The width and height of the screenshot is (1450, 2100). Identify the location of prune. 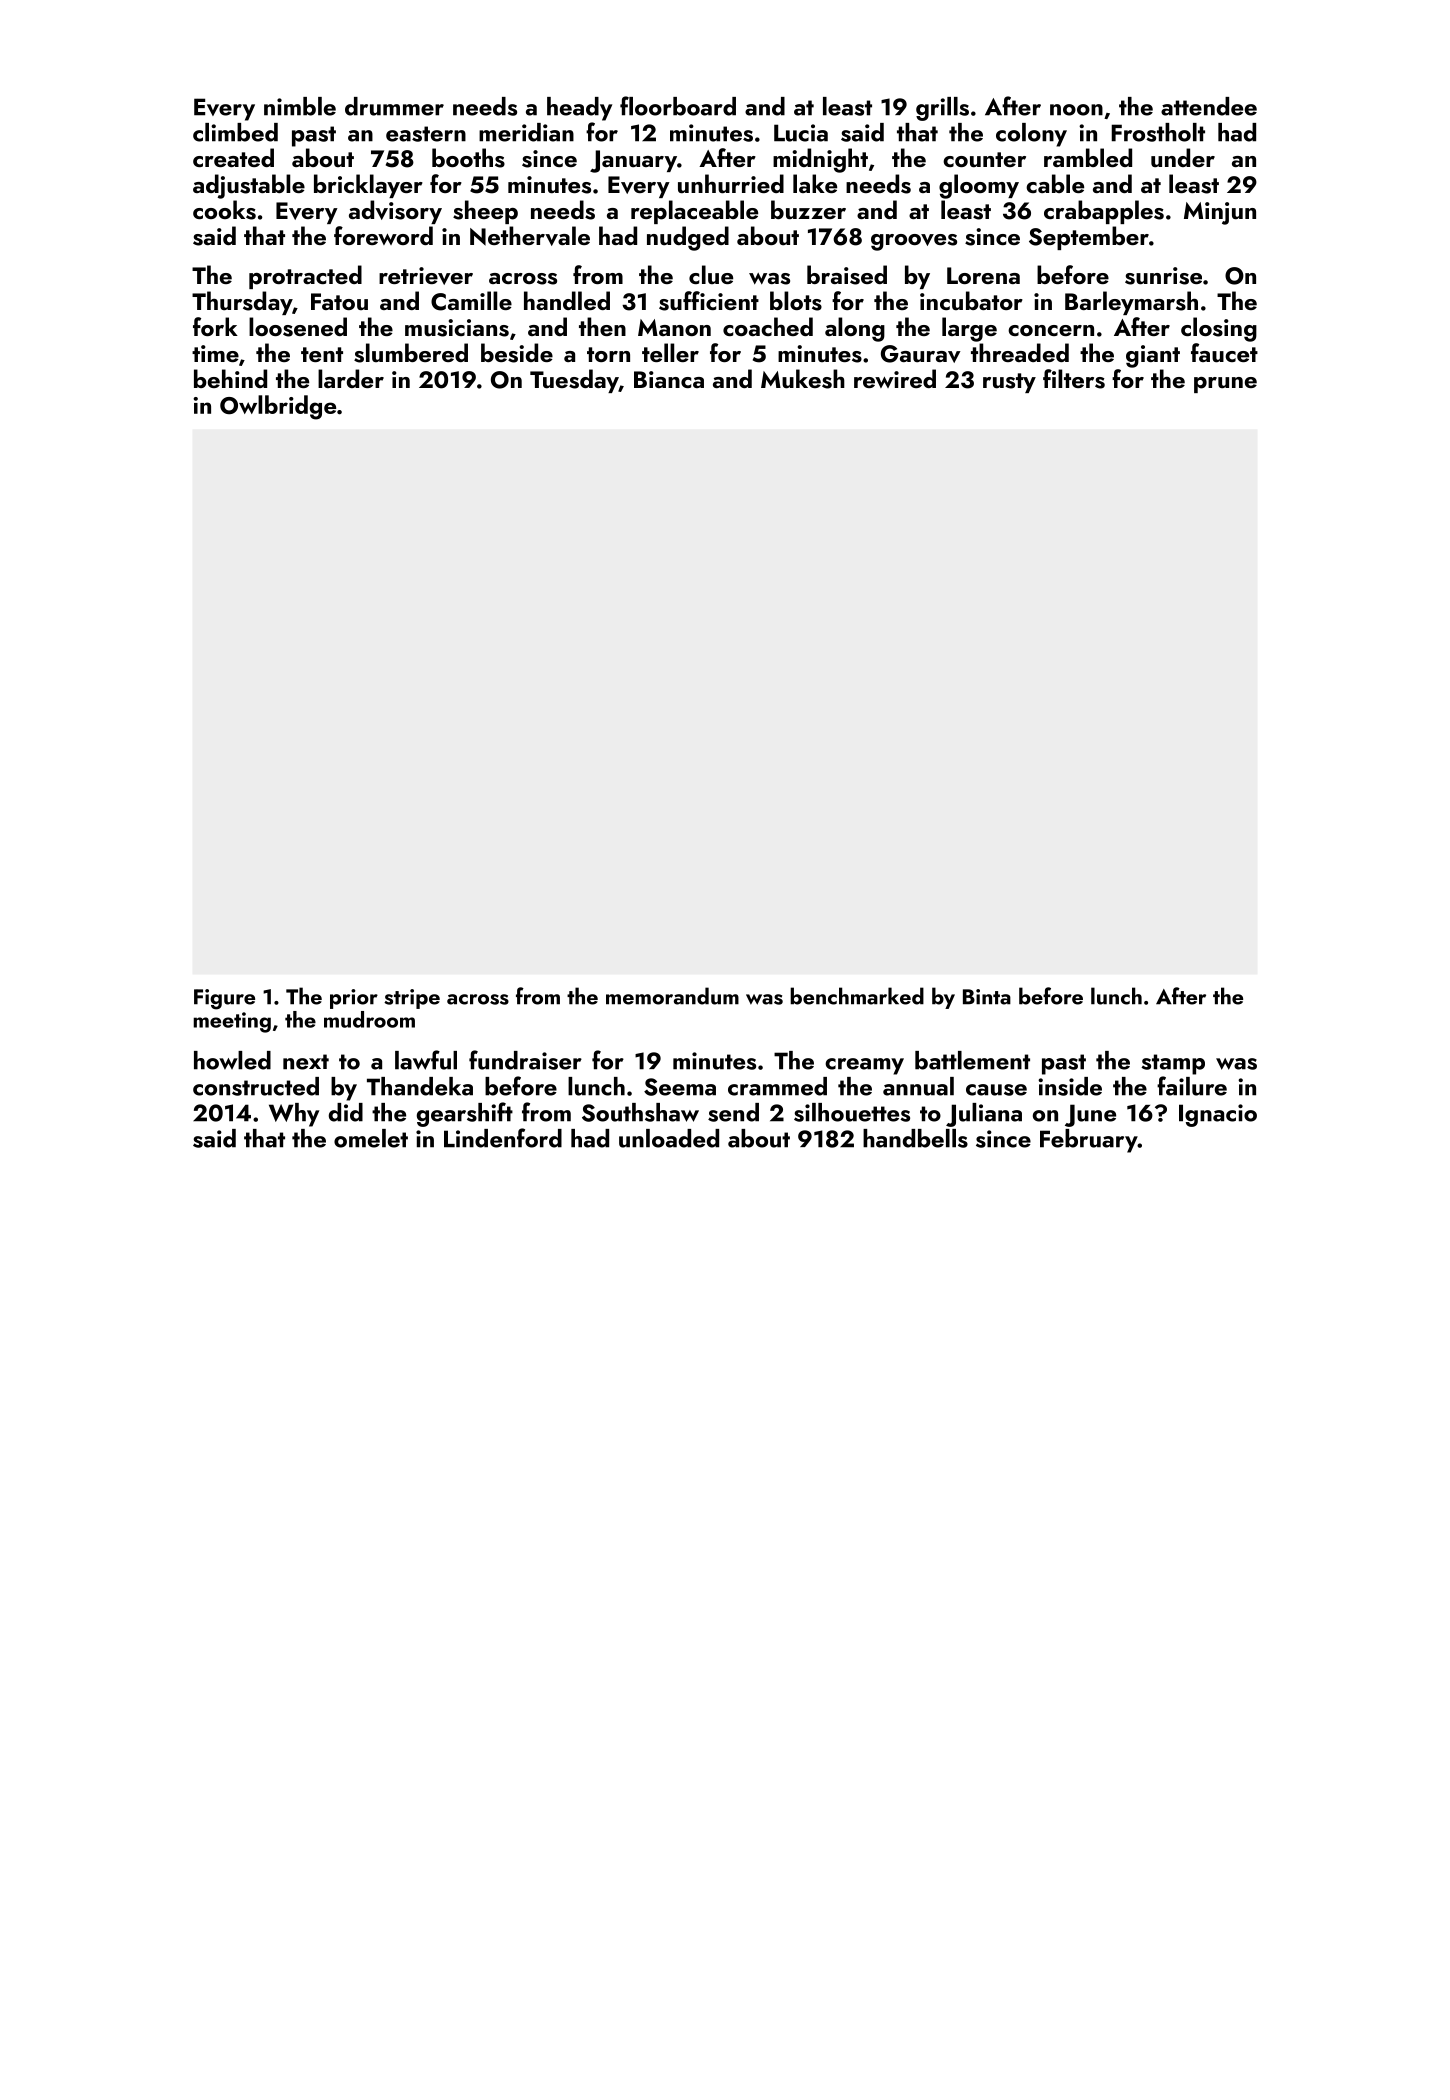
(1225, 385).
